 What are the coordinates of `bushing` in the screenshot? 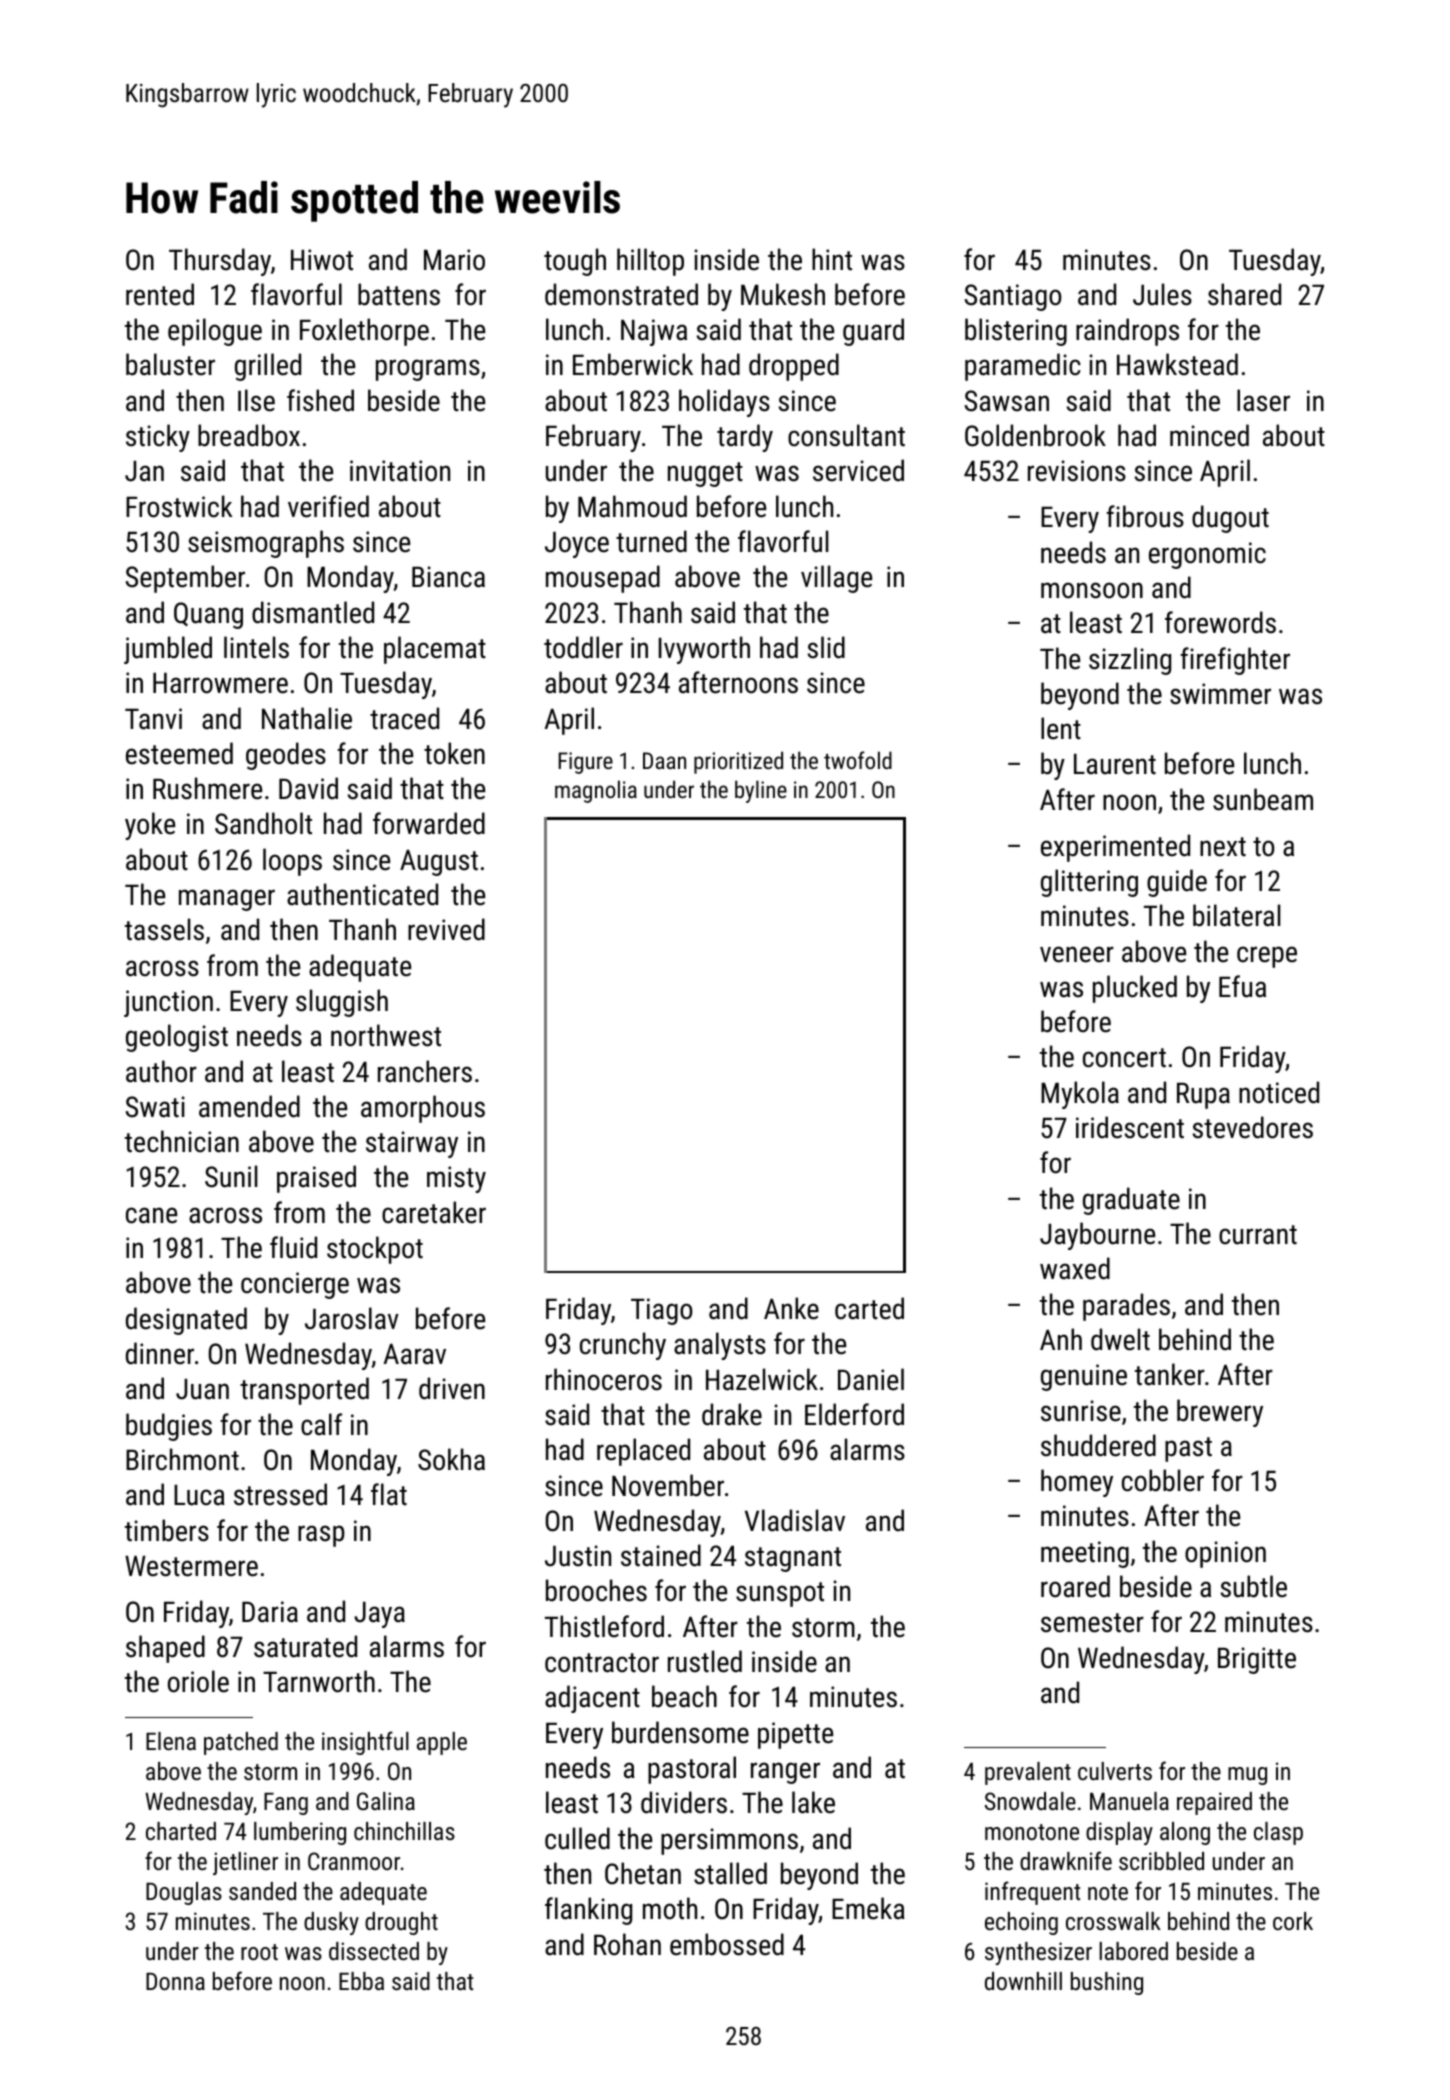 It's located at (1107, 1983).
